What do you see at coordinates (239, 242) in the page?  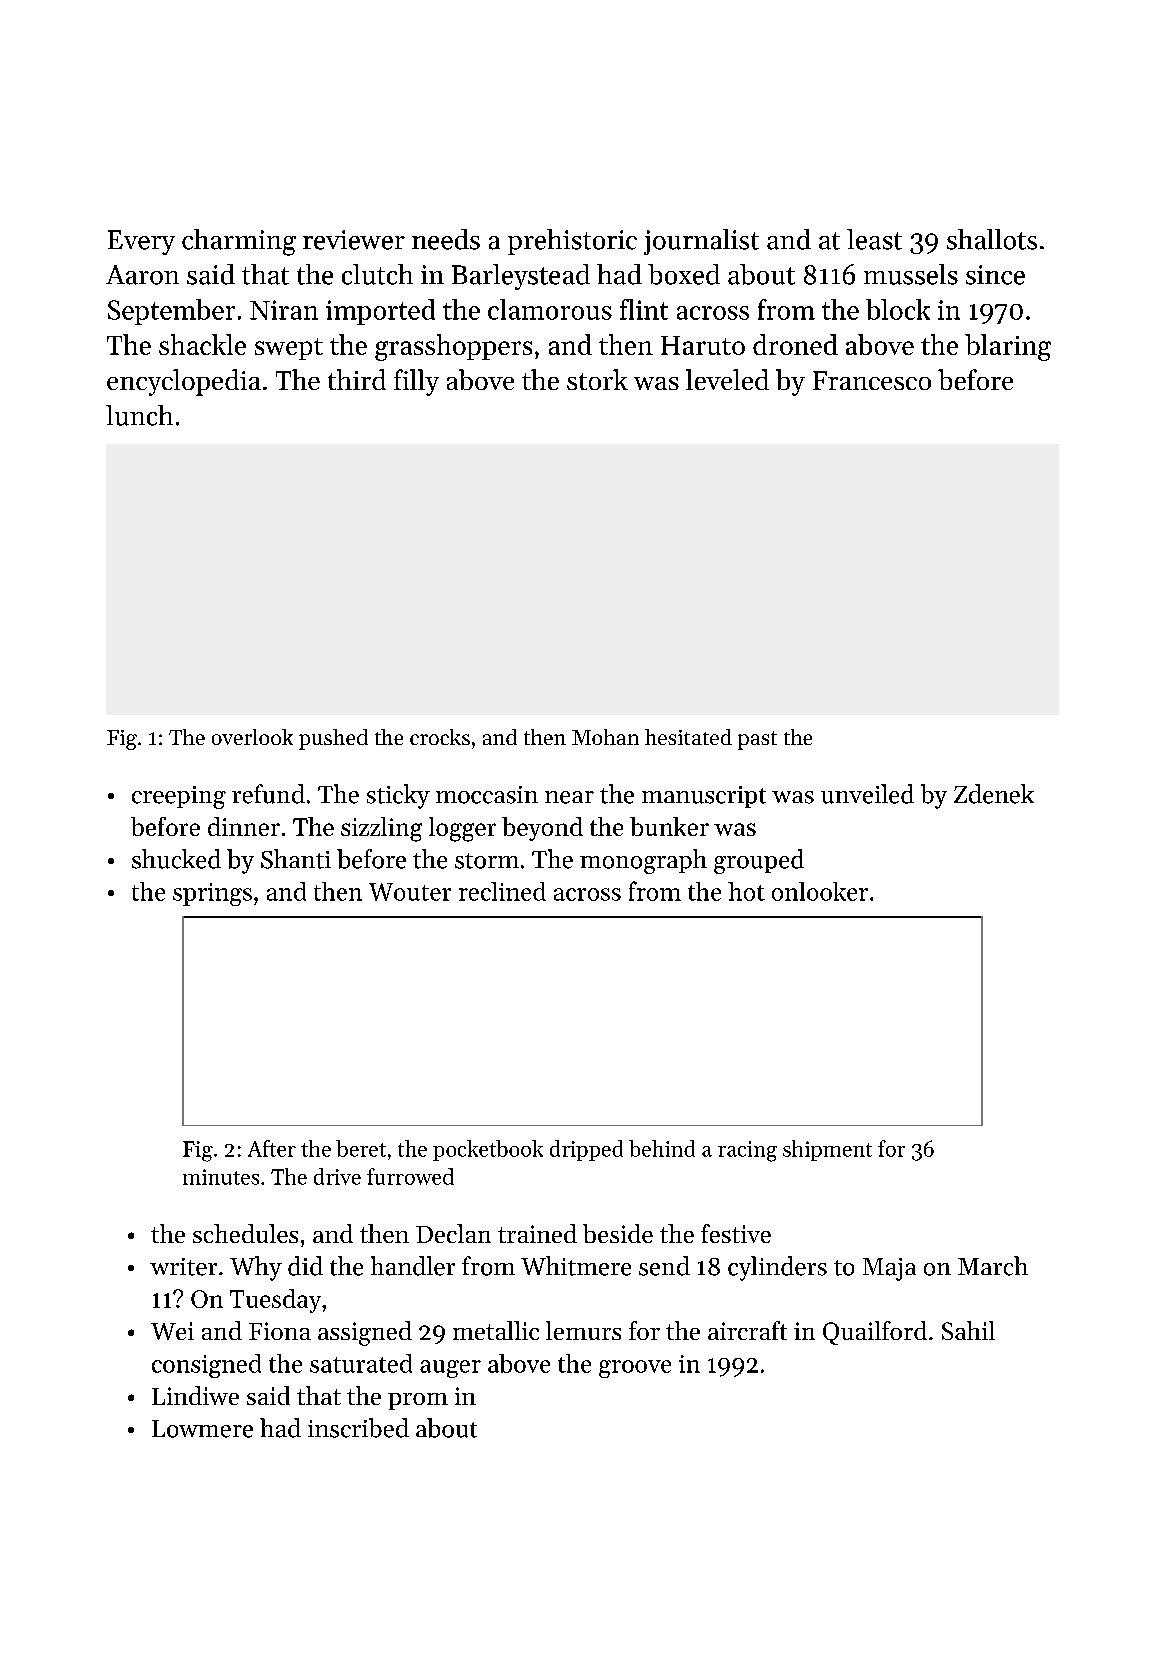 I see `charming` at bounding box center [239, 242].
